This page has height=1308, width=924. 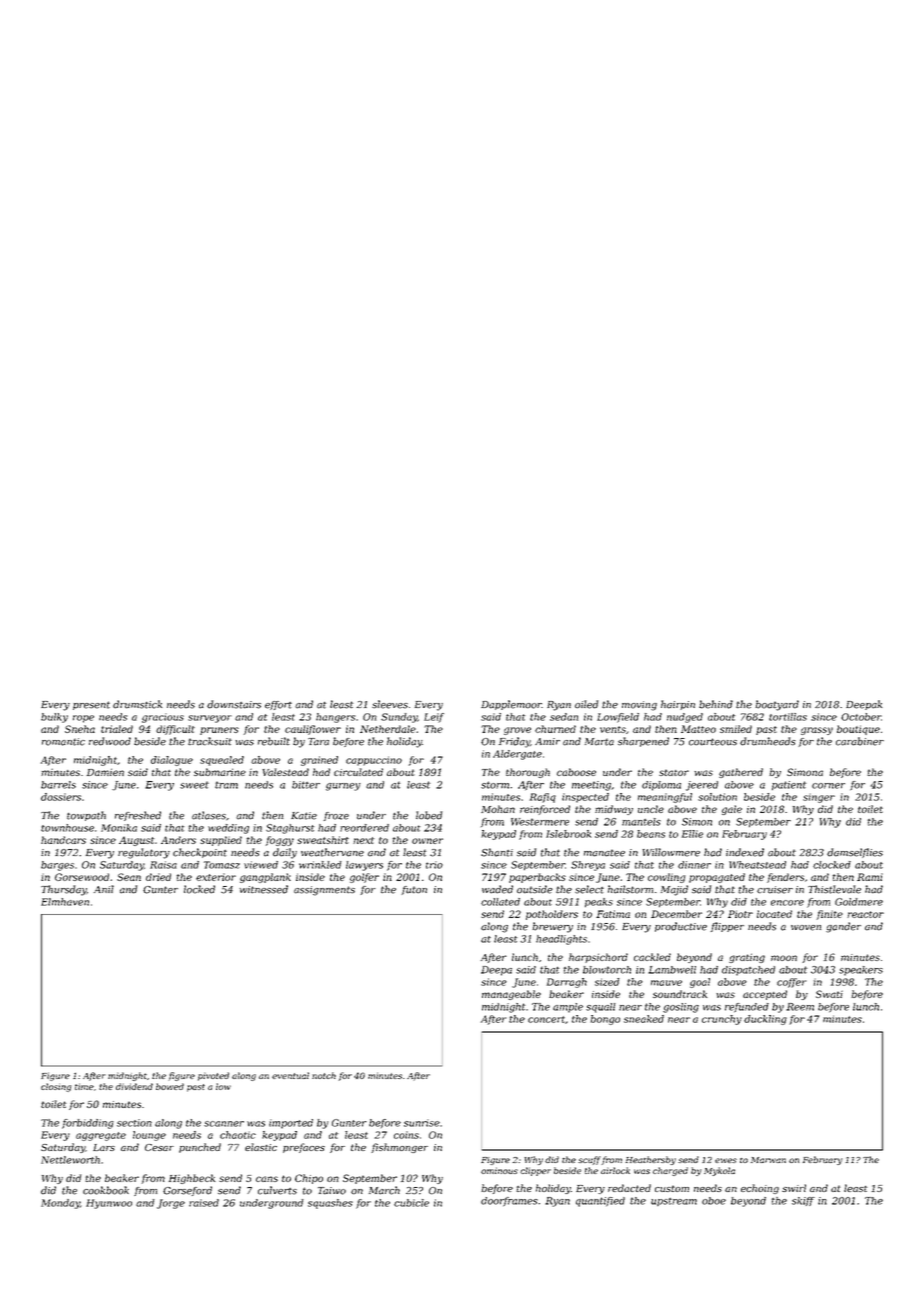 What do you see at coordinates (685, 718) in the page?
I see `nudged` at bounding box center [685, 718].
